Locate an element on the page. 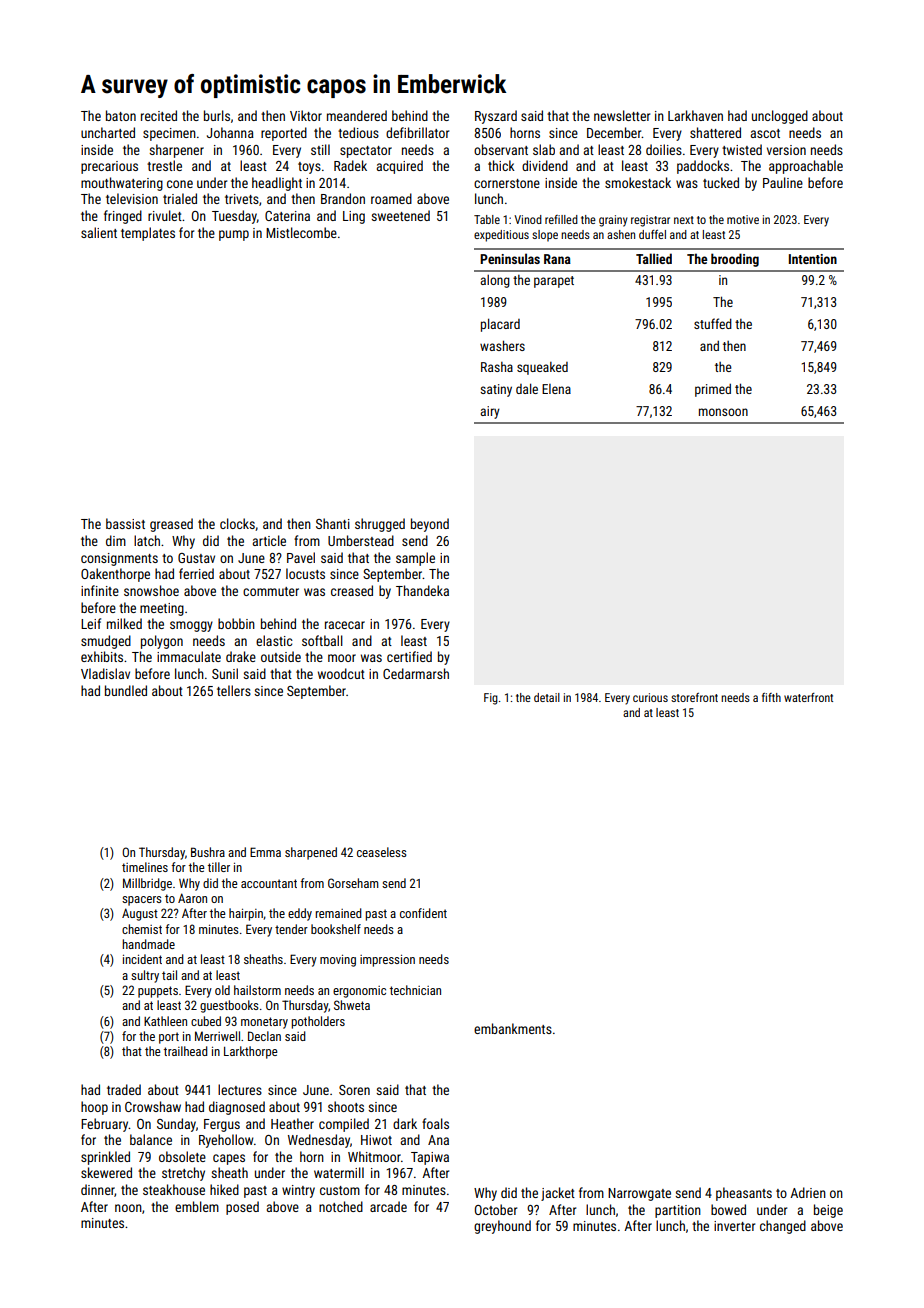  Intention is located at coordinates (813, 259).
